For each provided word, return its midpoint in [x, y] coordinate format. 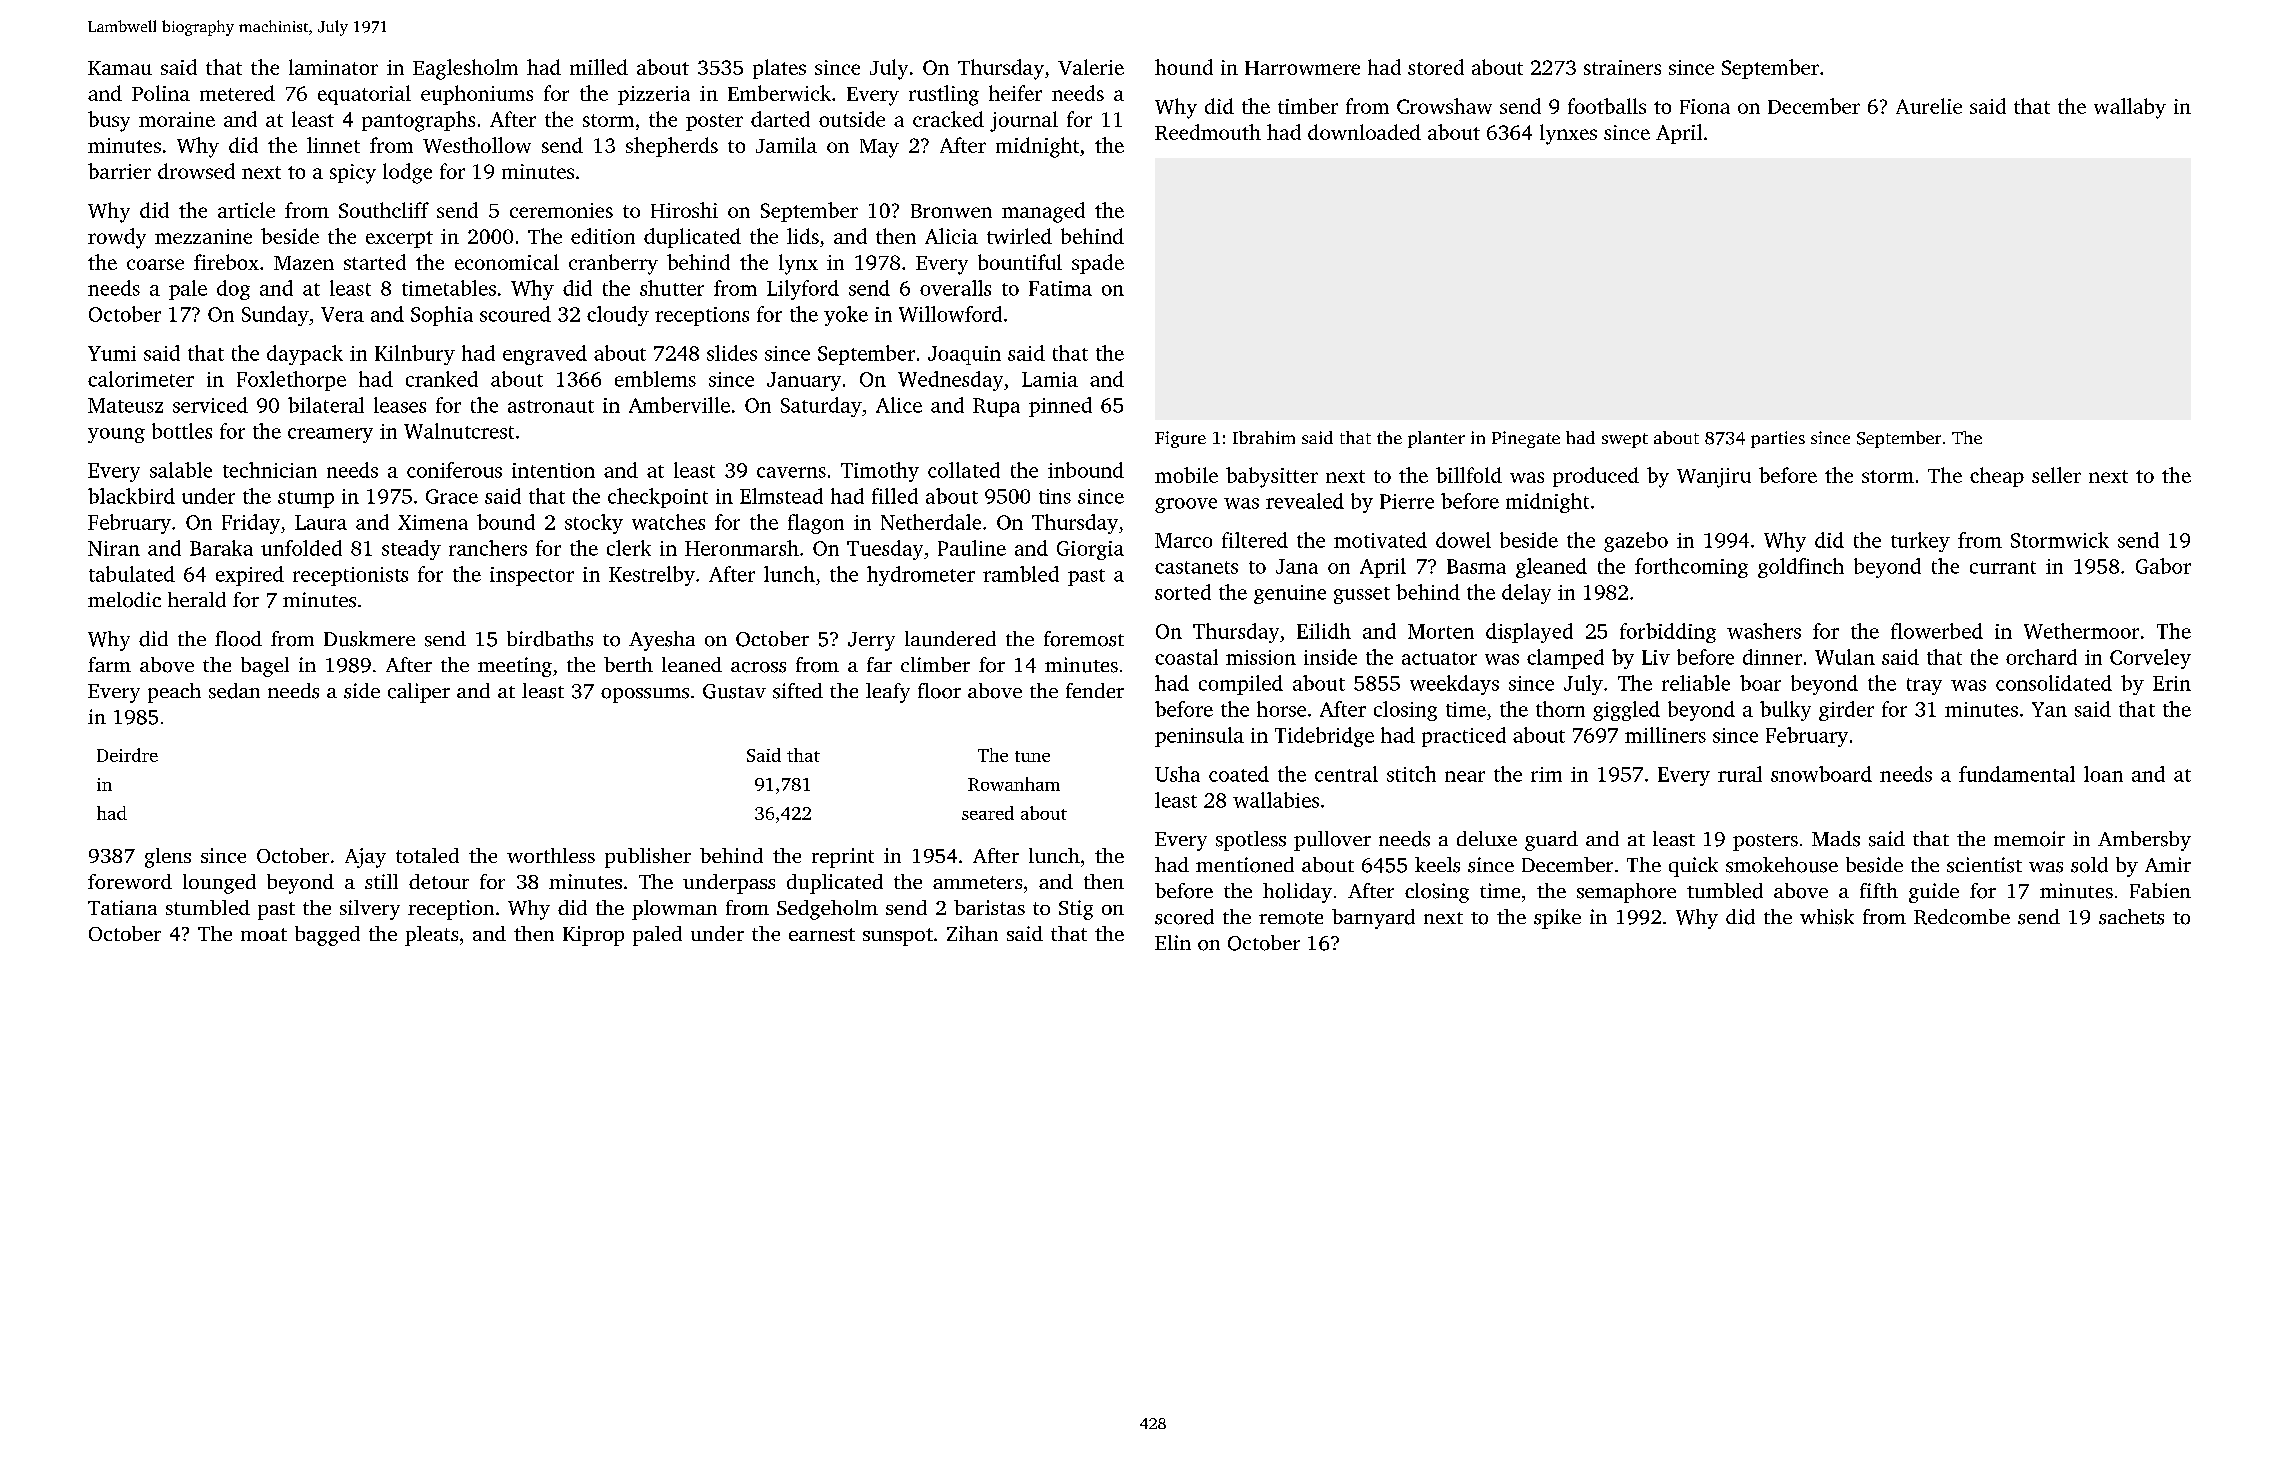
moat [264, 934]
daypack [305, 355]
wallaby [2130, 108]
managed [1043, 212]
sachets [2131, 917]
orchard [2041, 657]
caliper [419, 693]
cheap [1997, 477]
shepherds [672, 147]
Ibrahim [1264, 437]
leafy [888, 693]
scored [1184, 917]
